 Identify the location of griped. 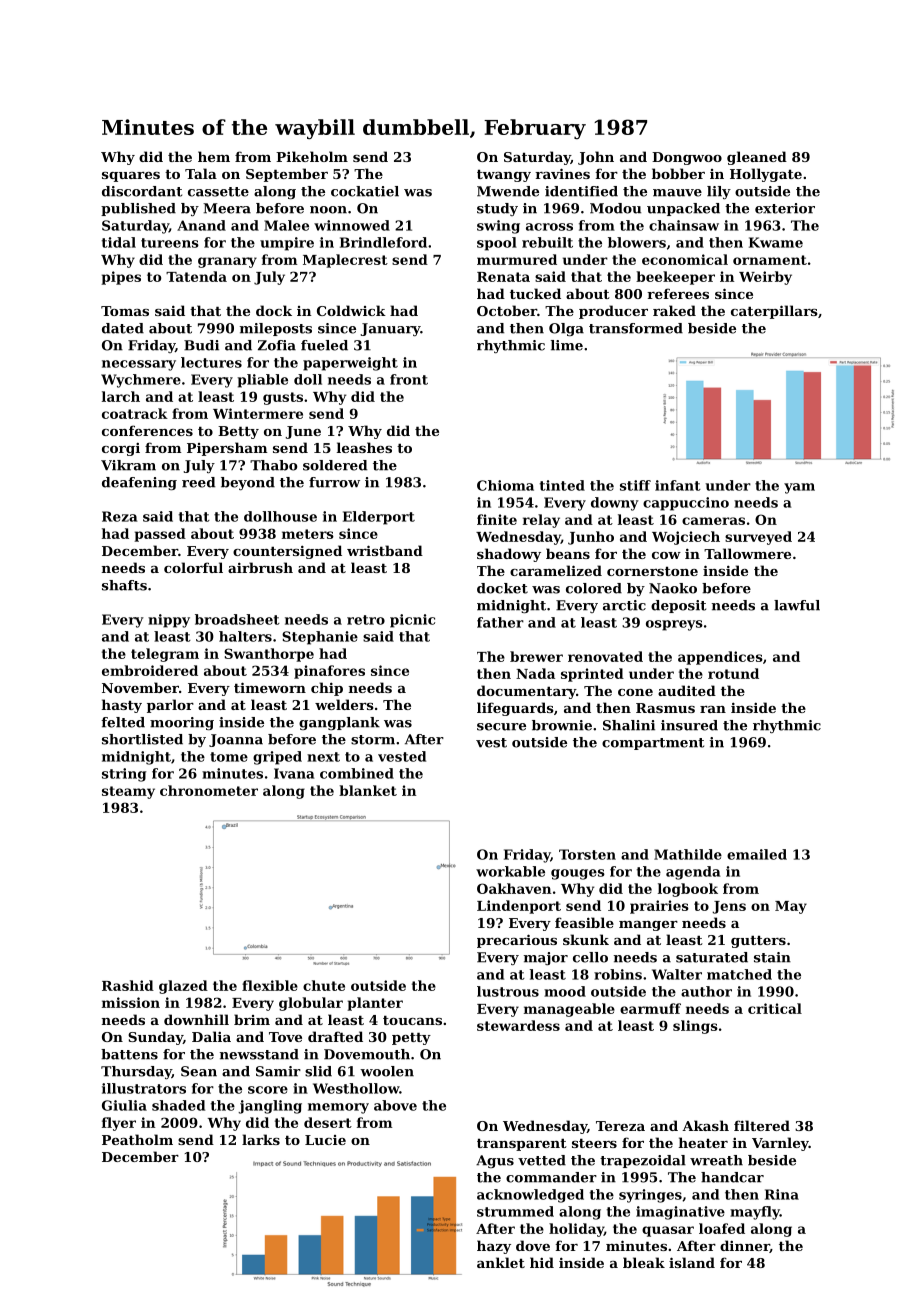
(277, 758).
